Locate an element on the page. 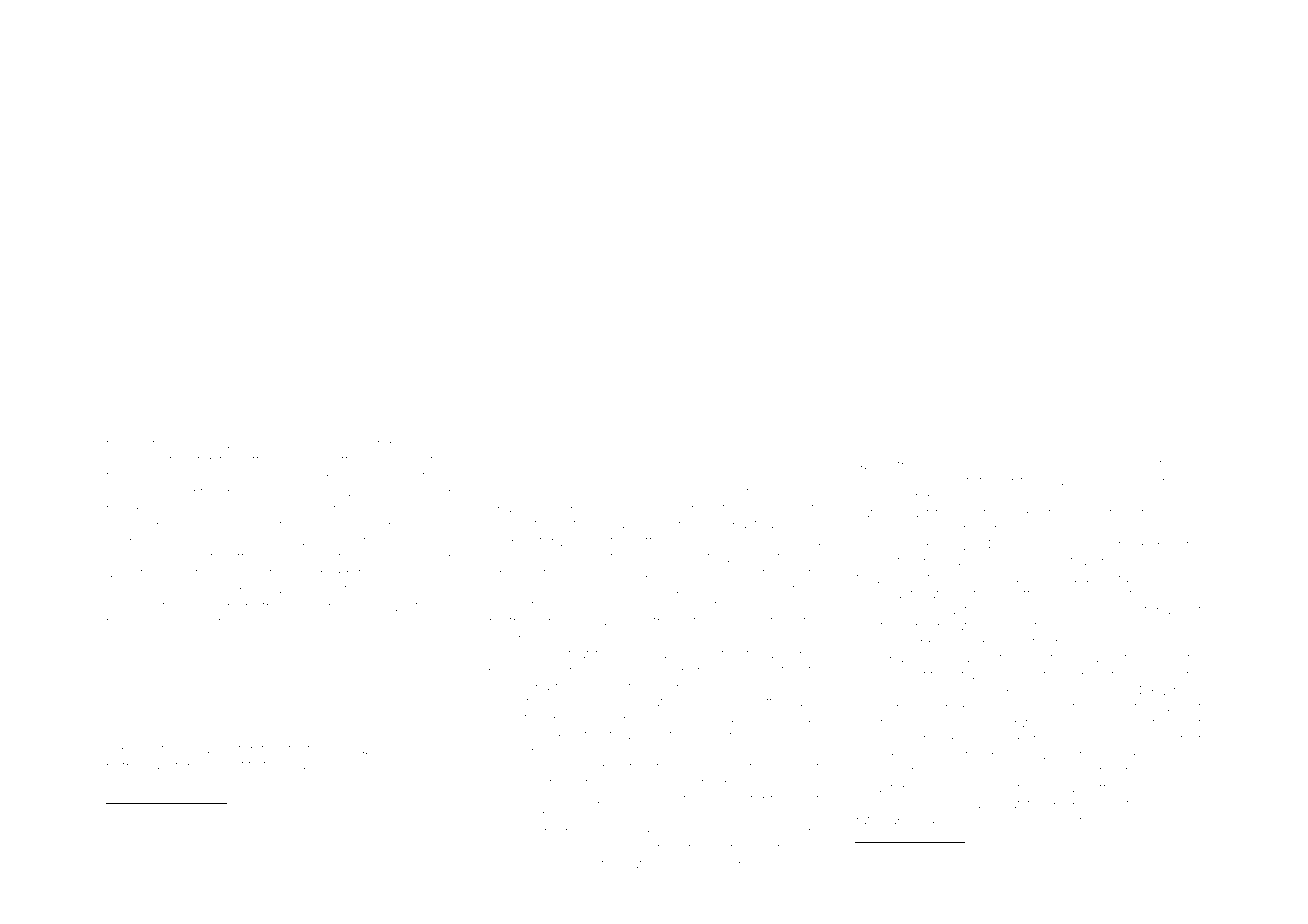 The width and height of the page is (1308, 924). figure is located at coordinates (718, 784).
